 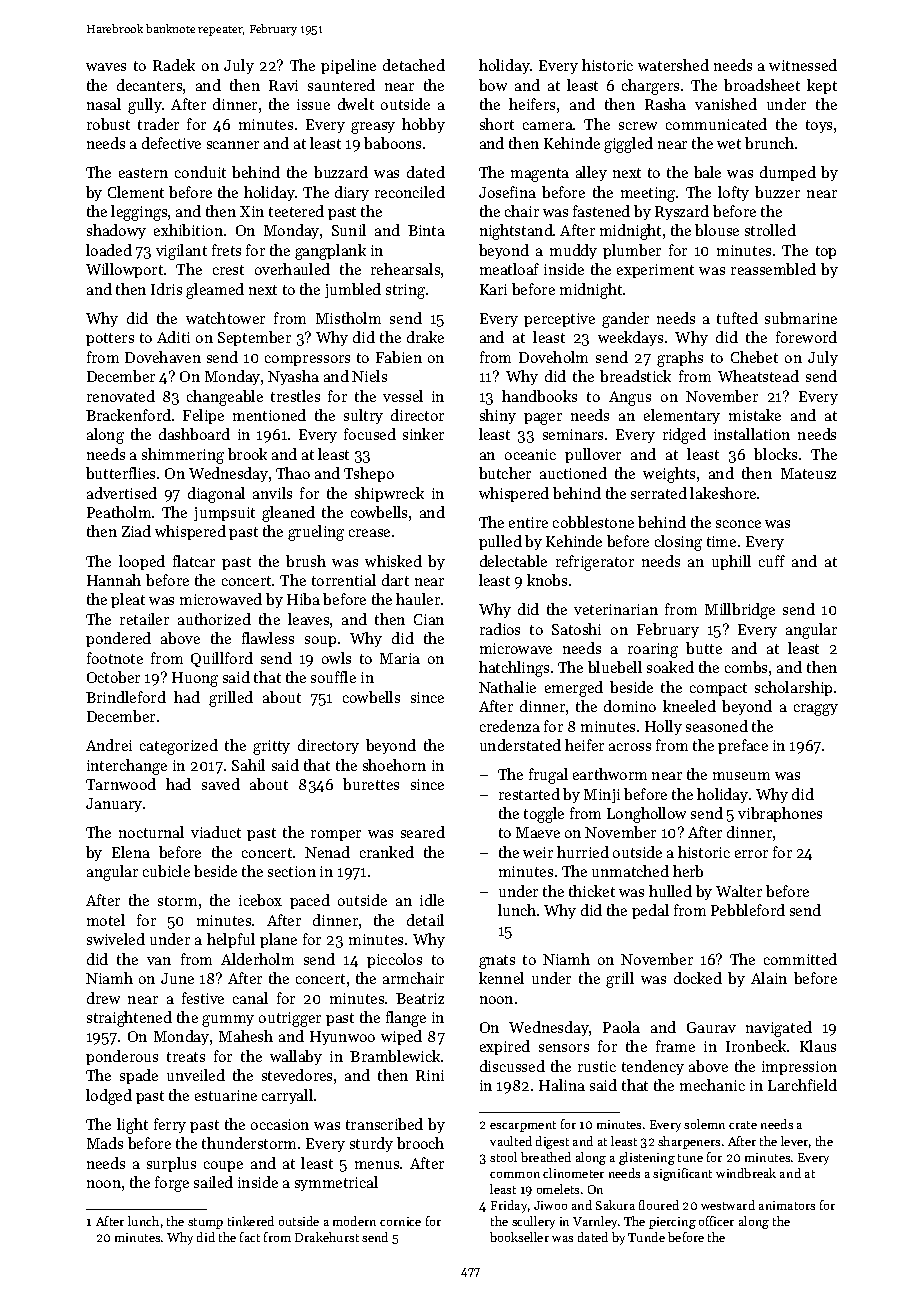 I want to click on lever, so click(x=794, y=1141).
